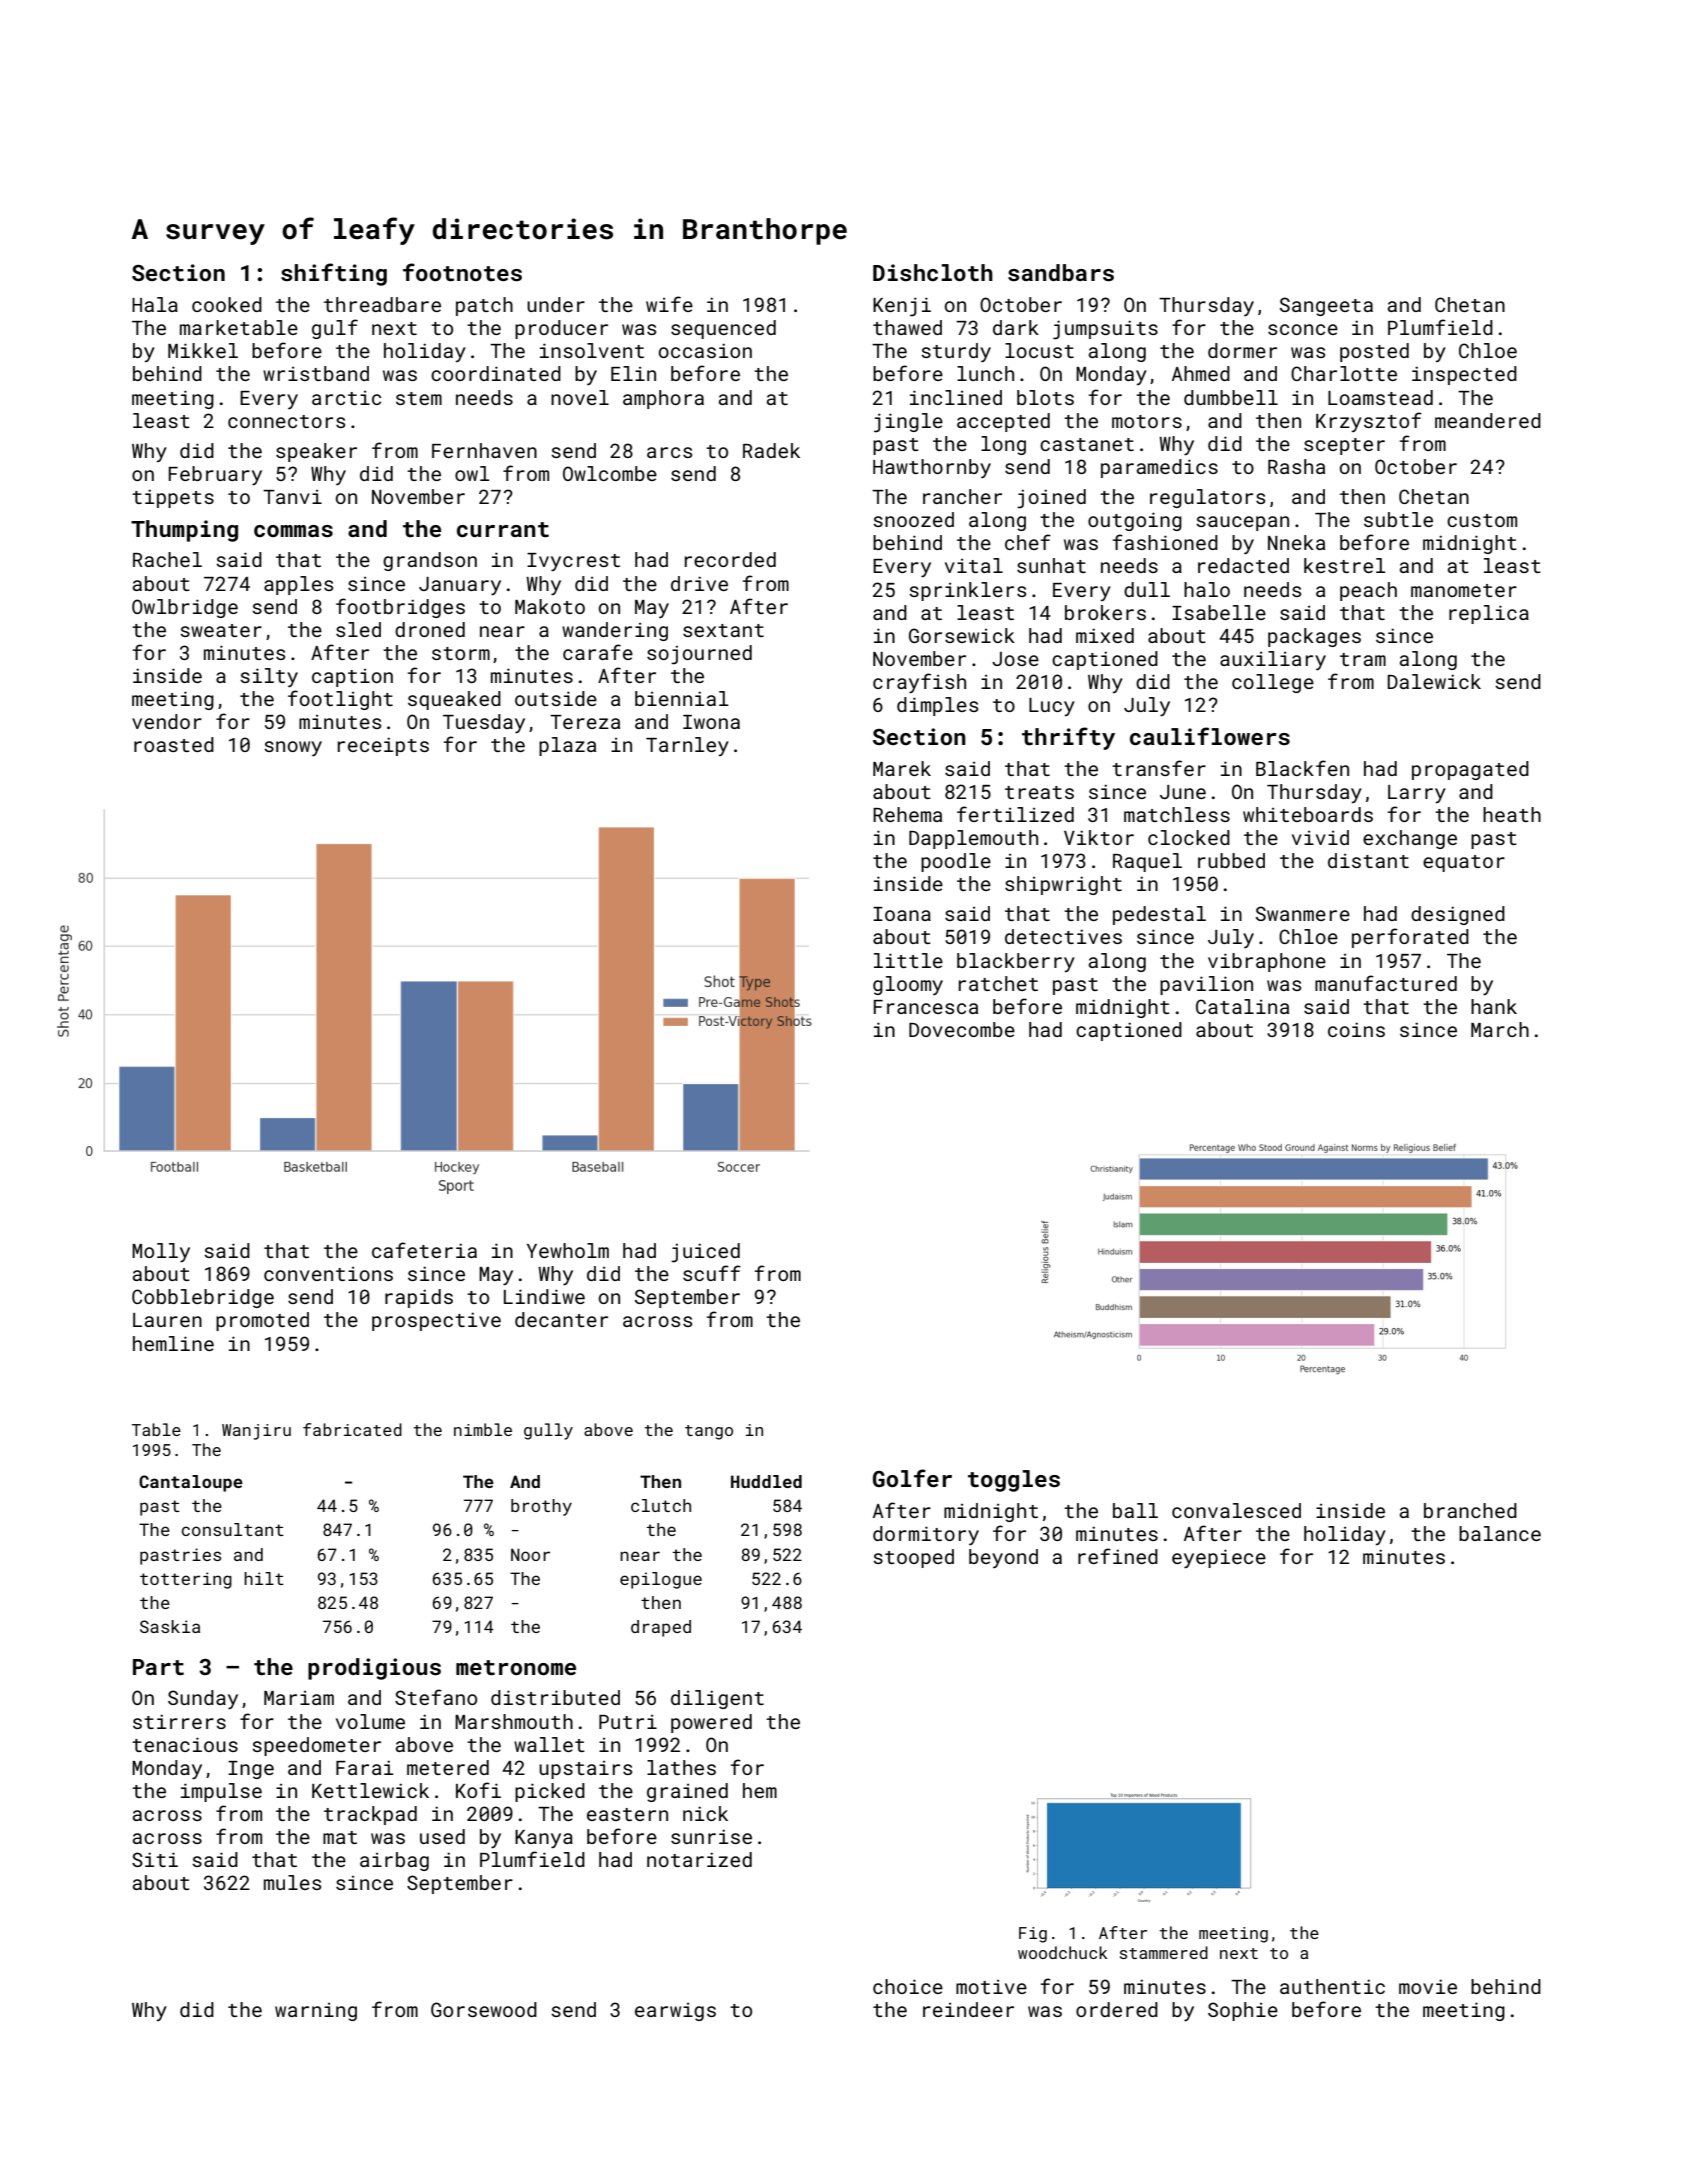 This screenshot has height=2178, width=1683. Describe the element at coordinates (771, 450) in the screenshot. I see `Radek` at that location.
